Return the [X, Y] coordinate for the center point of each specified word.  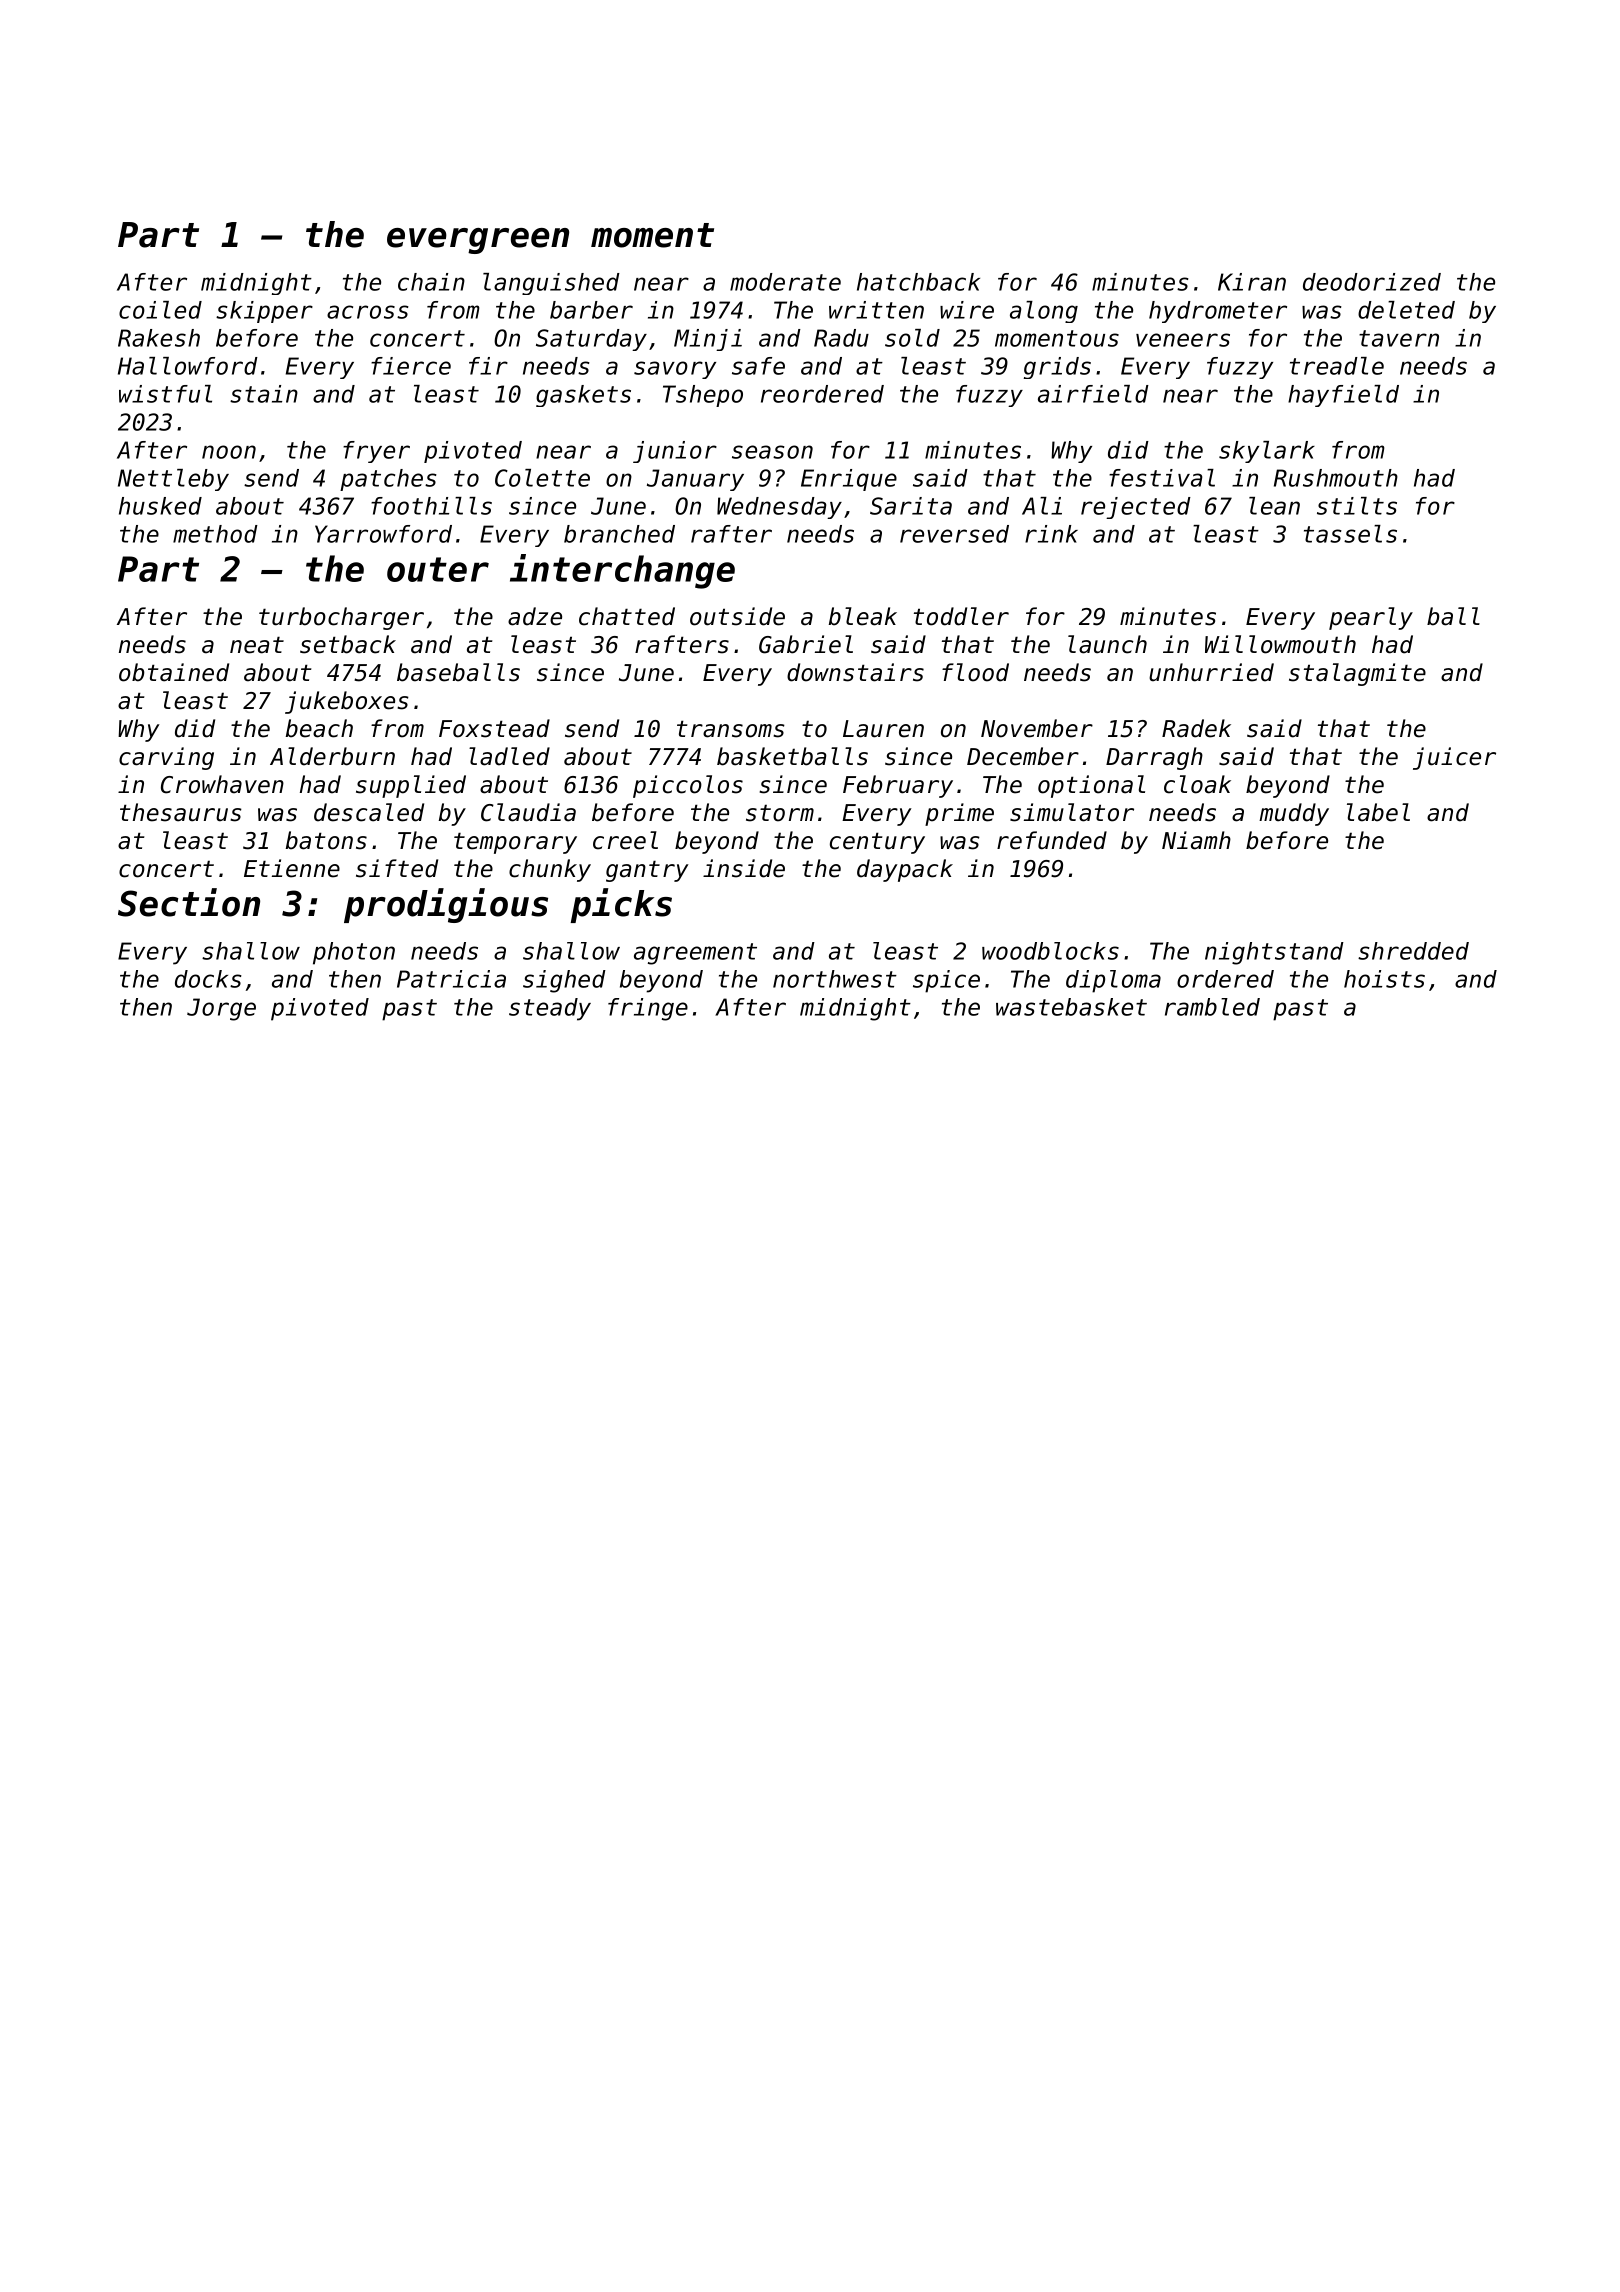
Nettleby [173, 480]
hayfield [1343, 396]
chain [431, 282]
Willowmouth [1280, 644]
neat [257, 645]
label [1378, 812]
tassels [1350, 534]
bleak [863, 616]
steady [550, 1009]
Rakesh [159, 338]
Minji [708, 340]
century [877, 843]
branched [619, 534]
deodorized [1372, 282]
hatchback [918, 282]
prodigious [446, 905]
